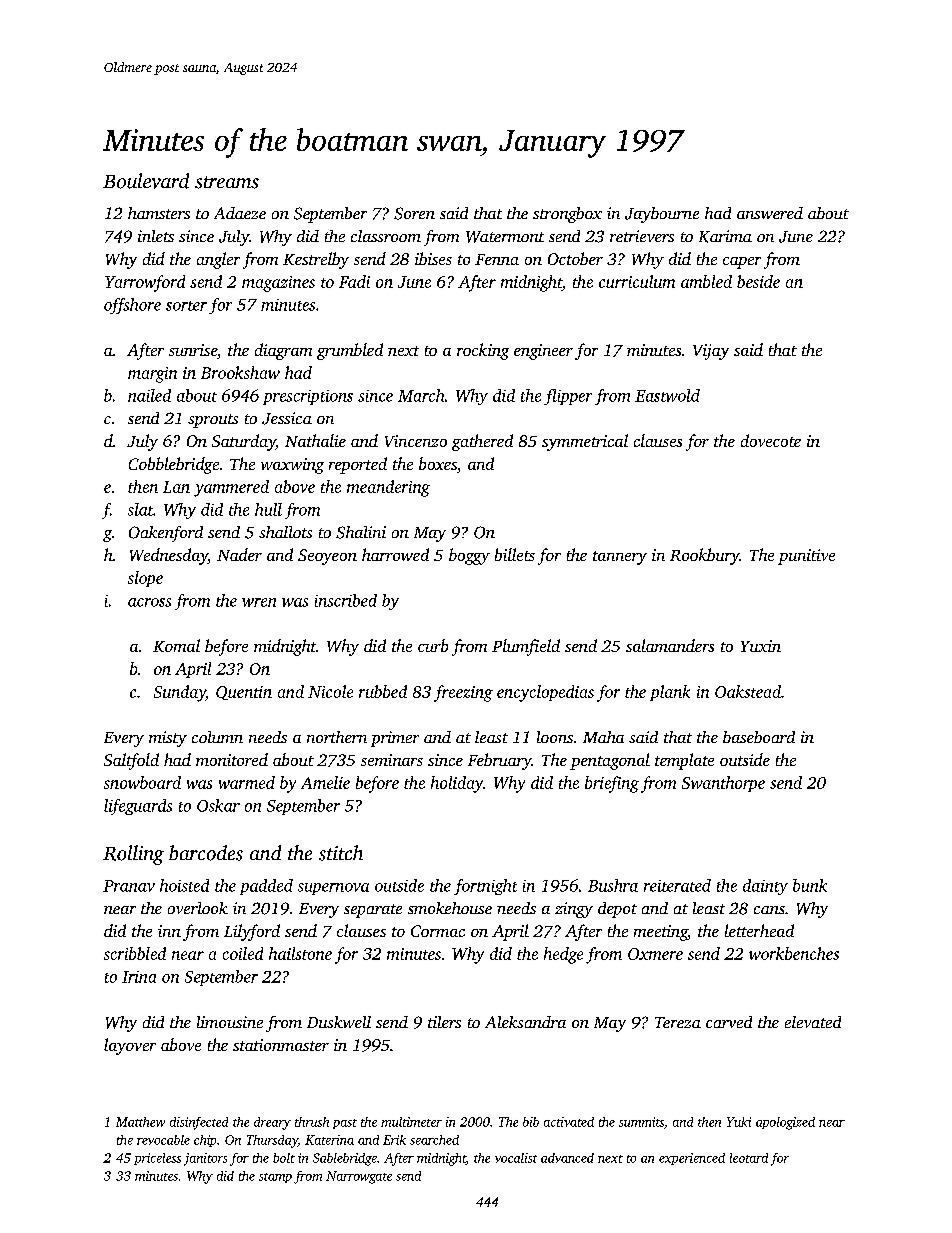  I want to click on Rookbury, so click(704, 556).
